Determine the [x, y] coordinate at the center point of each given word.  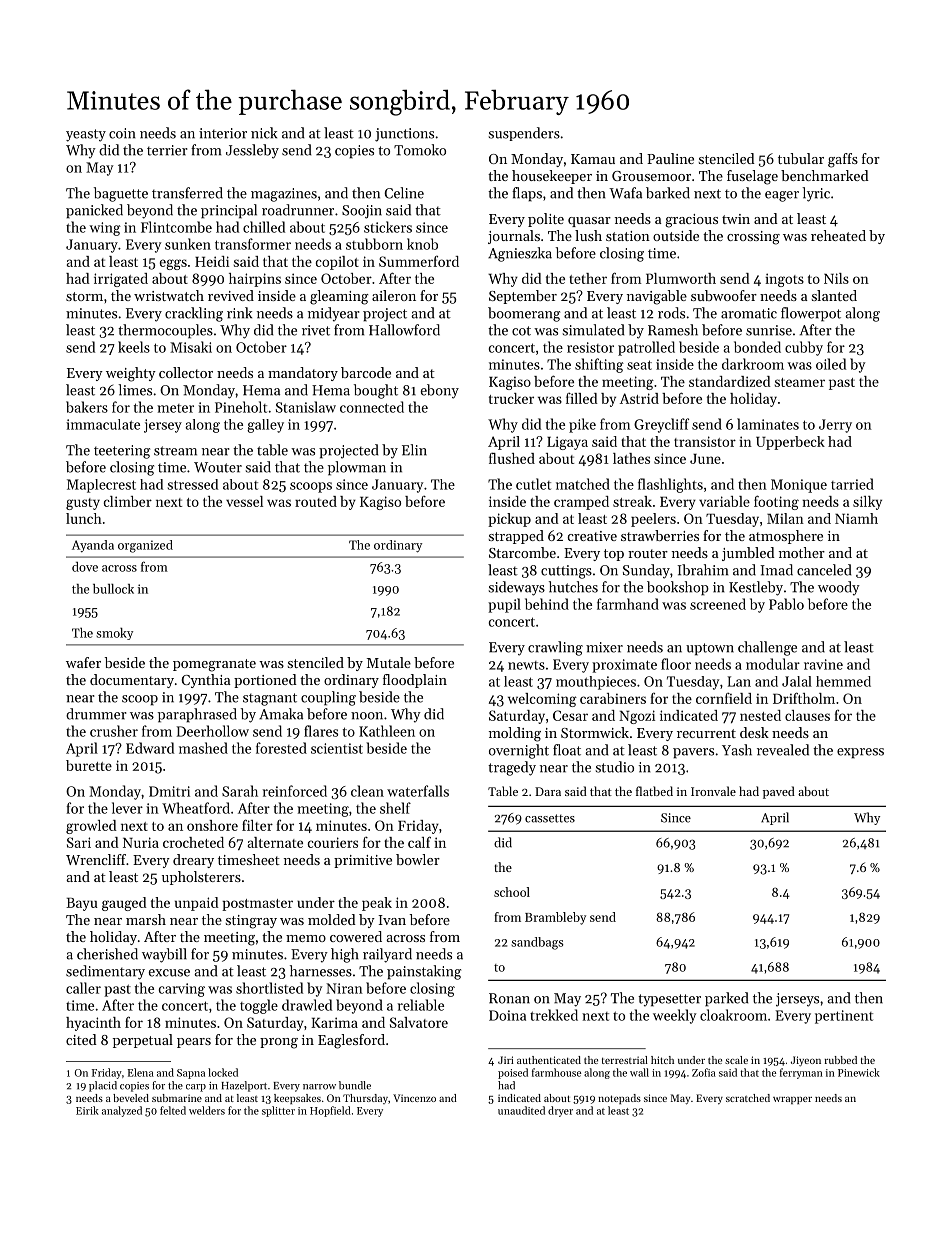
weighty [131, 374]
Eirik [87, 1110]
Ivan [392, 920]
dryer [560, 1111]
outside [676, 235]
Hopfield [330, 1111]
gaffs [843, 160]
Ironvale [713, 791]
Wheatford [196, 808]
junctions [404, 135]
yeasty [86, 135]
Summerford [419, 261]
